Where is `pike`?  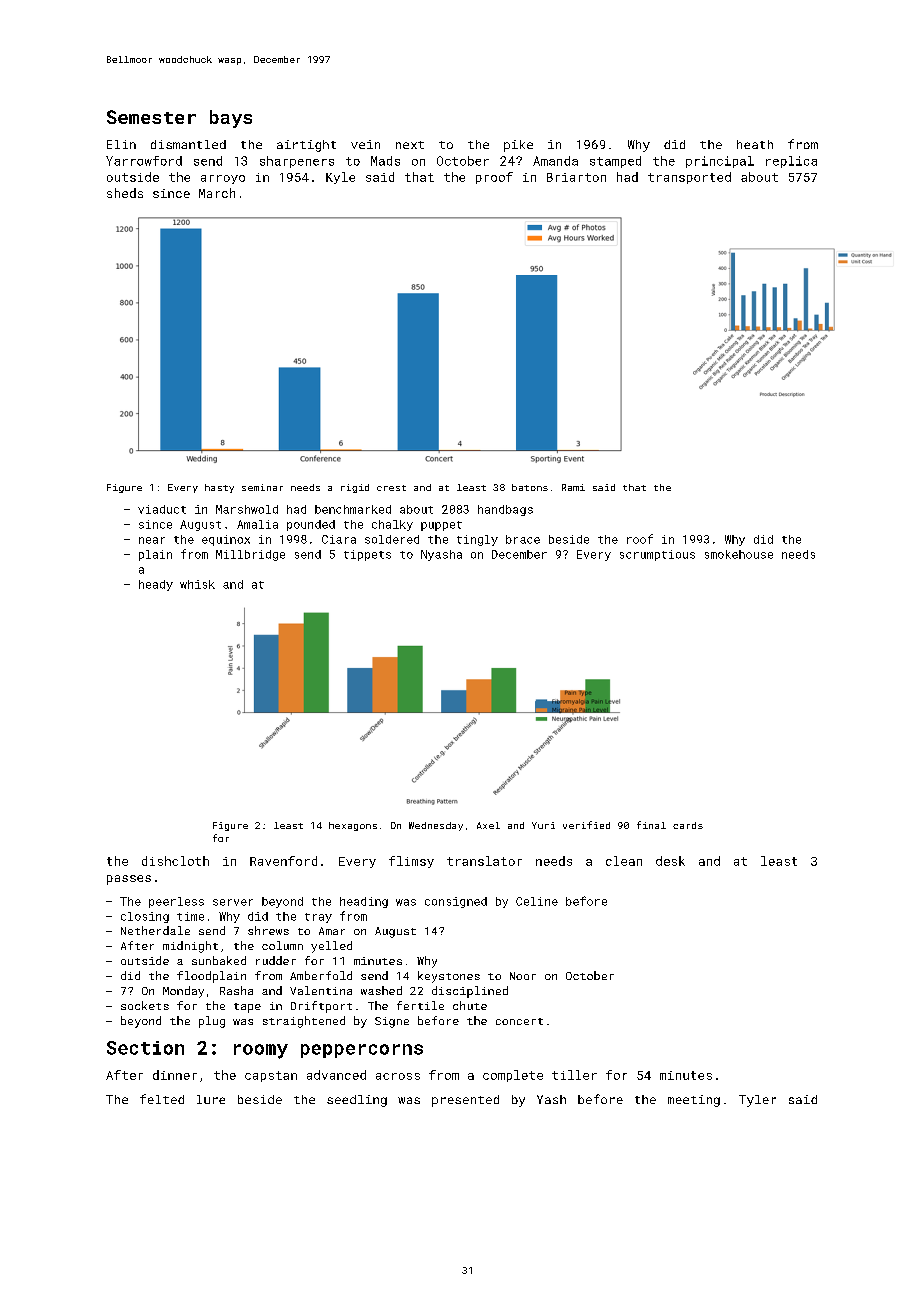
pike is located at coordinates (518, 146).
